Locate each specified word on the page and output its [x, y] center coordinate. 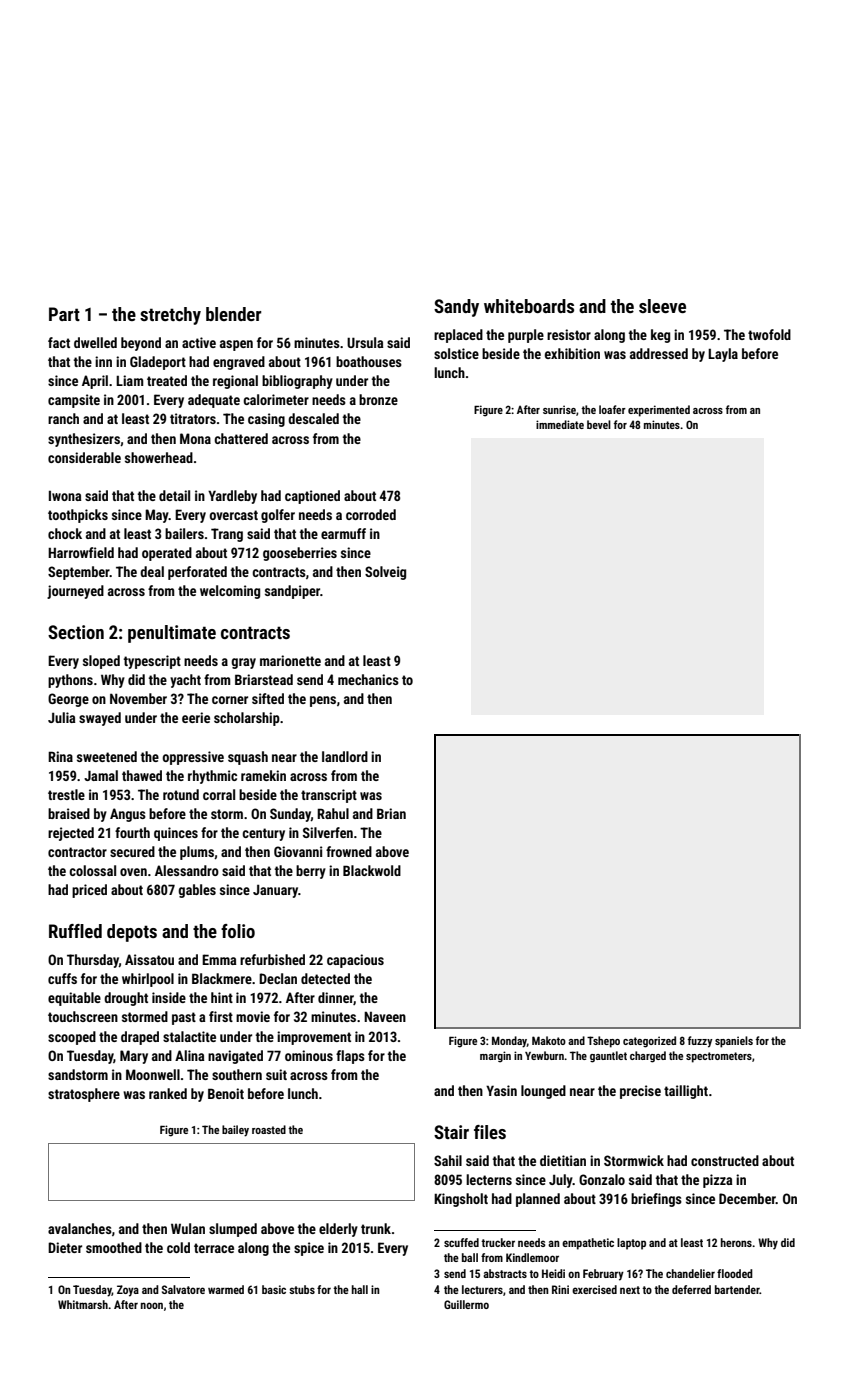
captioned [312, 497]
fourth [132, 832]
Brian [391, 813]
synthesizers [84, 440]
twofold [769, 334]
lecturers [482, 1289]
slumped [233, 1230]
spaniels [734, 1042]
